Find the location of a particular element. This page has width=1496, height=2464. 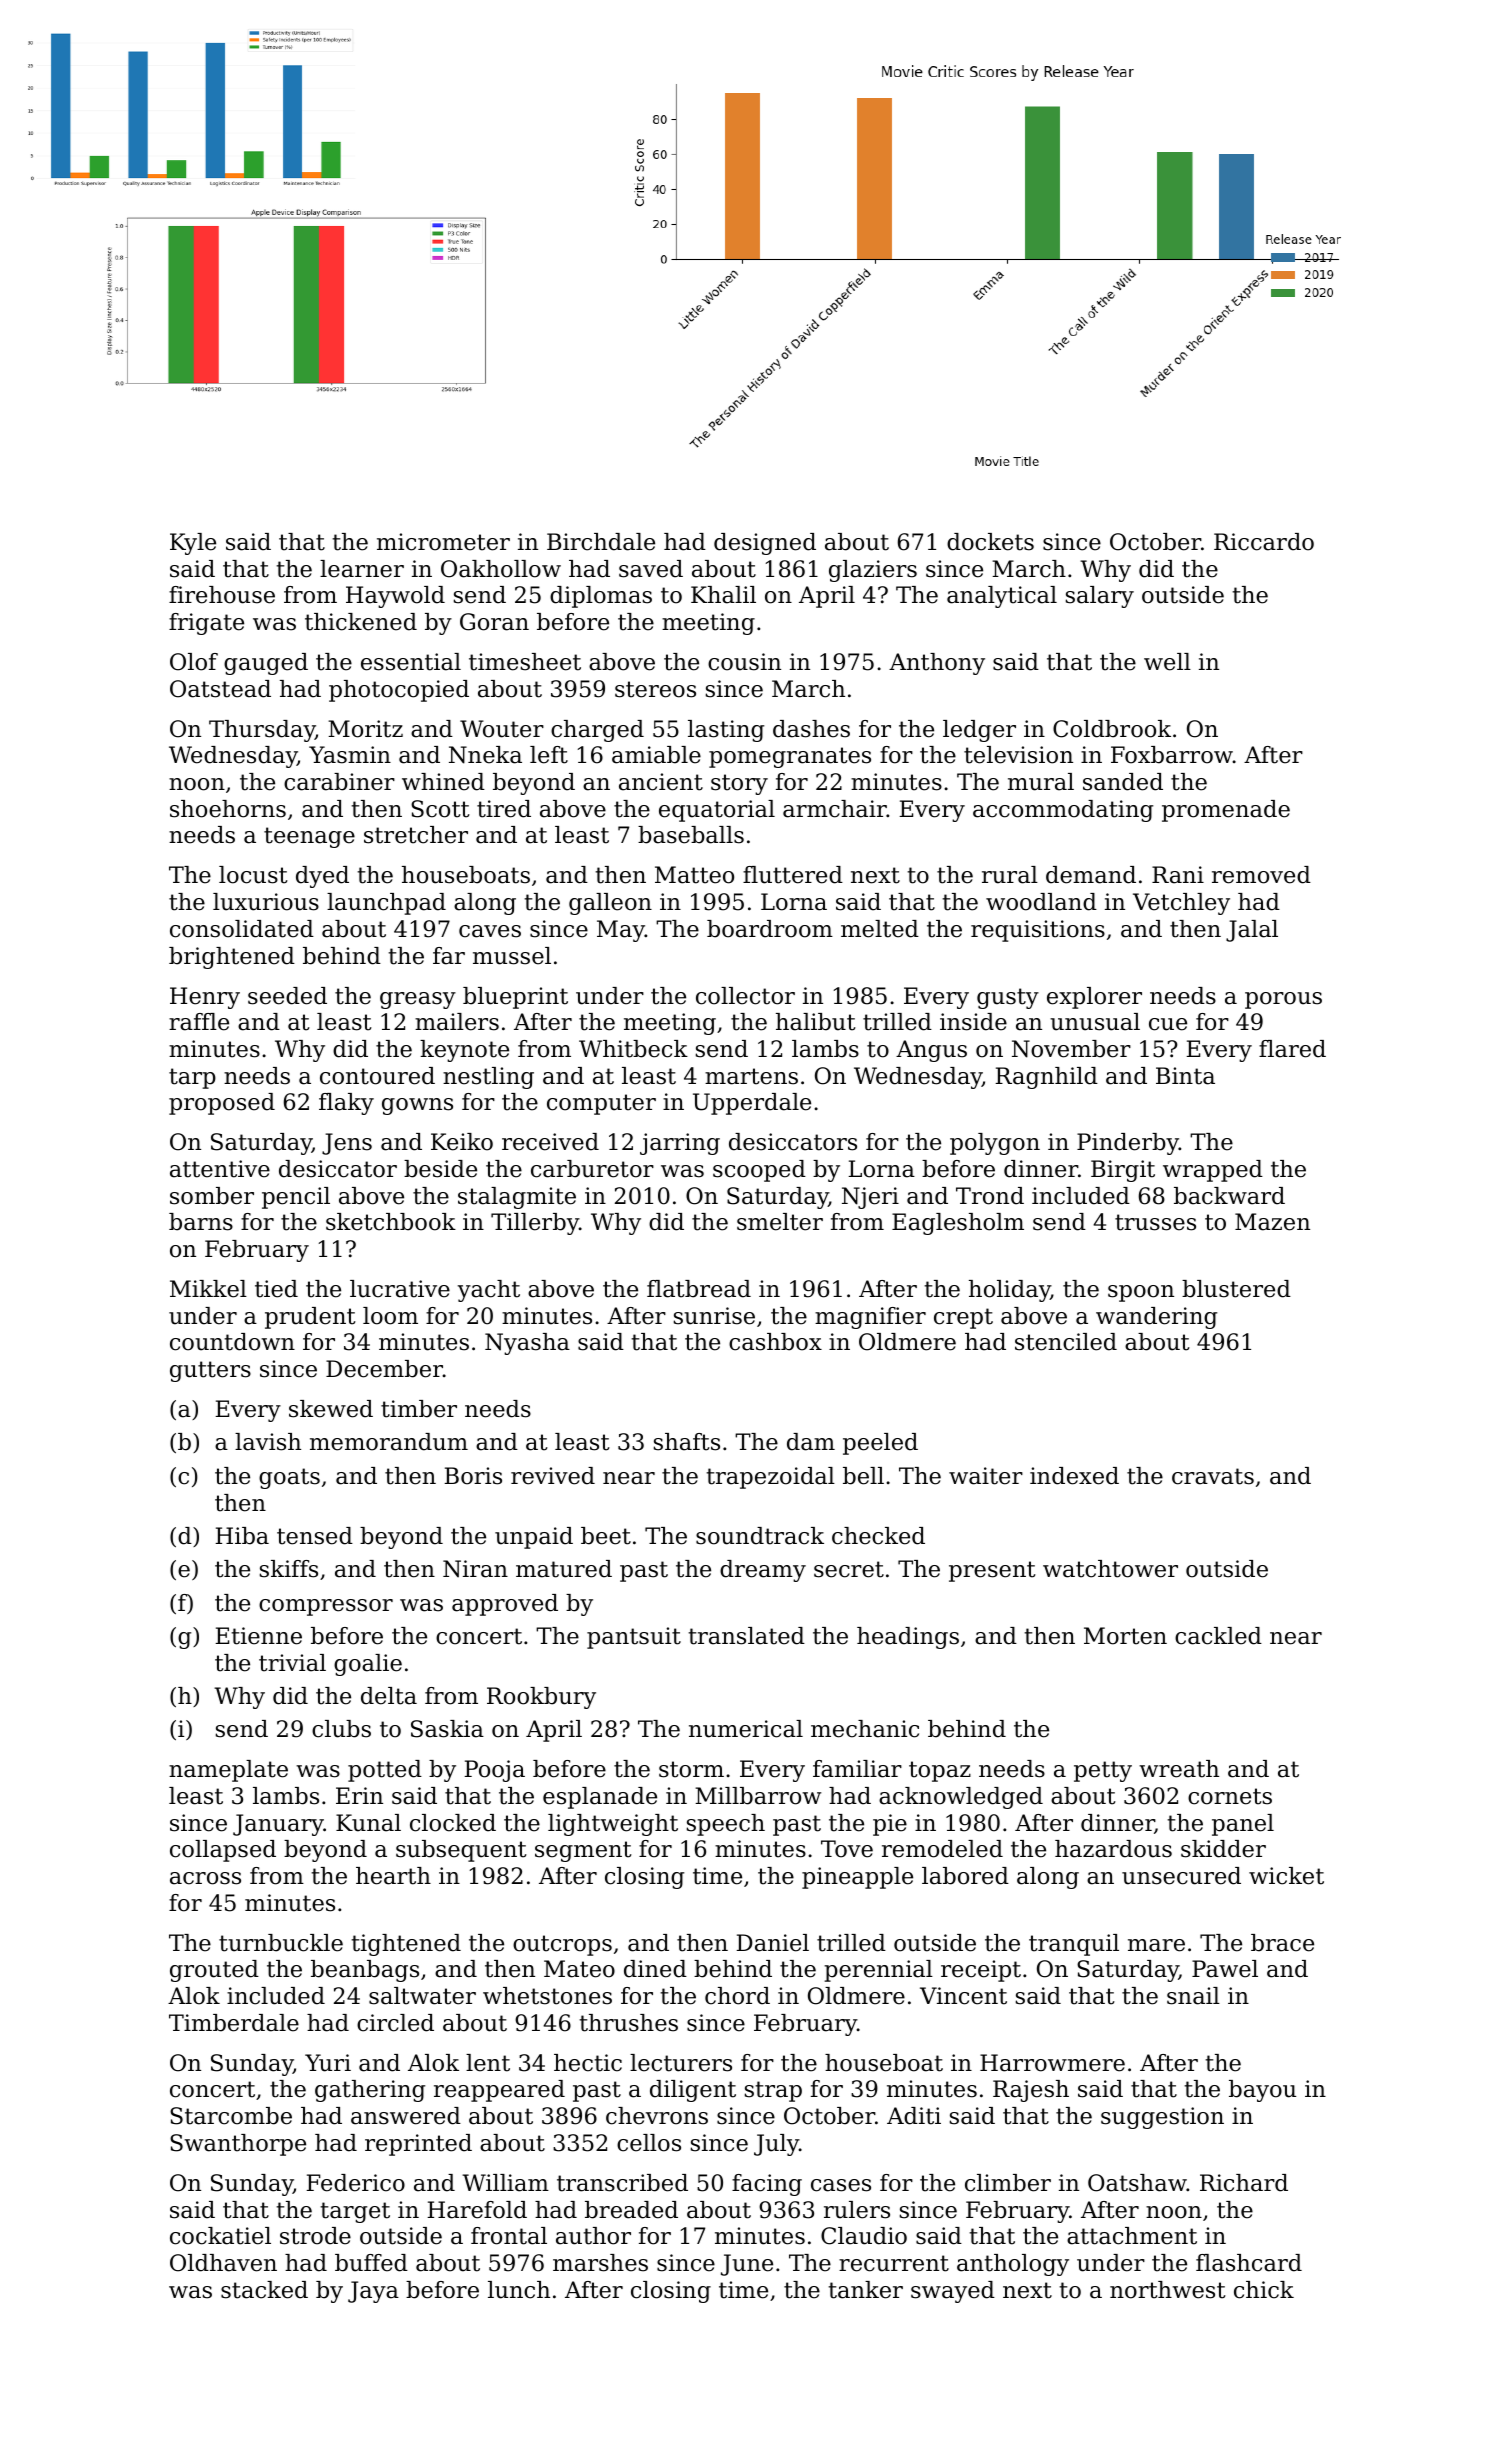

glaziers is located at coordinates (873, 571).
